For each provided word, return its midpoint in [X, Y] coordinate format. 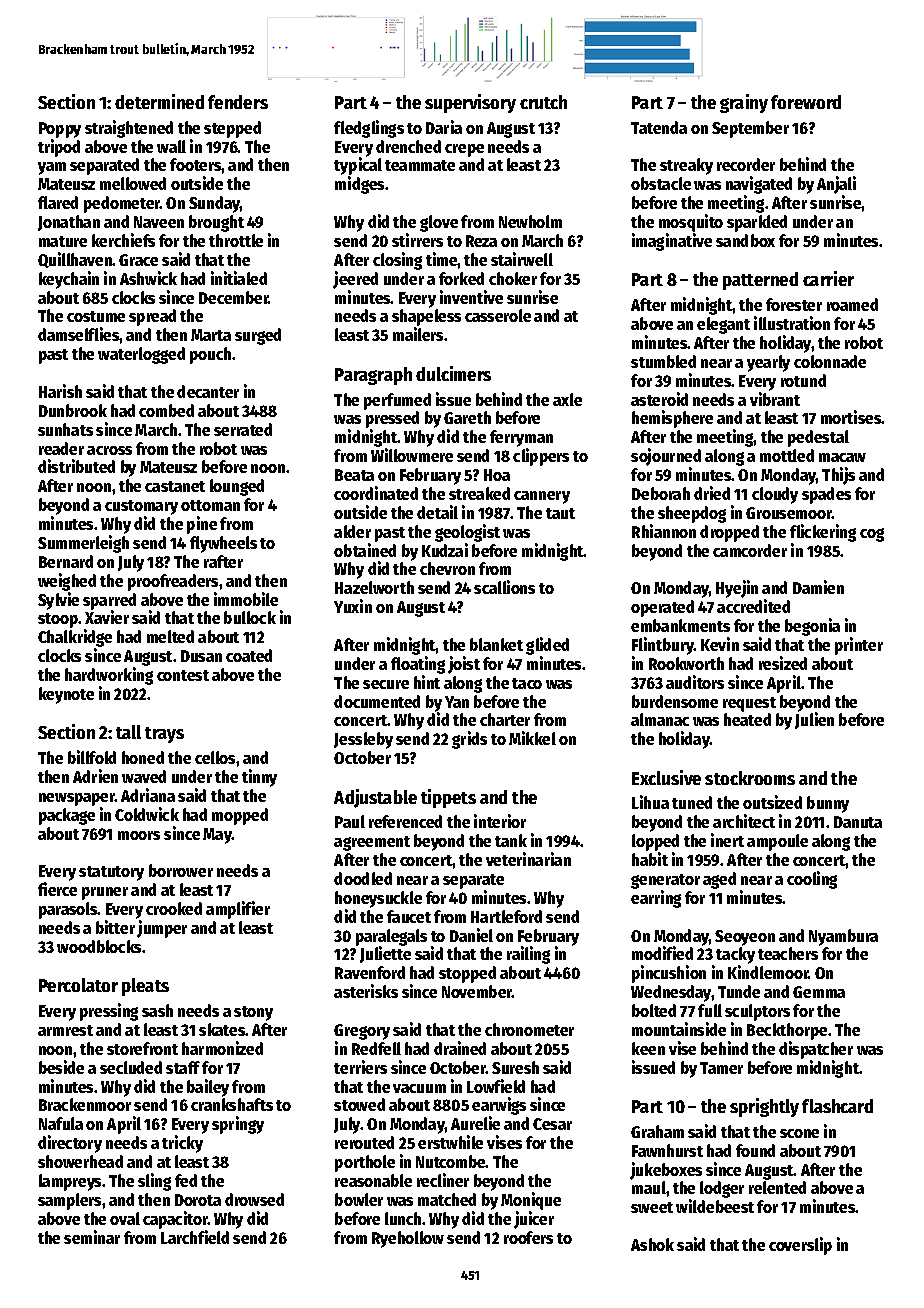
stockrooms [750, 778]
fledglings [369, 129]
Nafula [61, 1123]
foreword [806, 102]
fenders [238, 102]
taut [560, 513]
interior [500, 821]
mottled [787, 455]
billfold [92, 757]
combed [166, 410]
